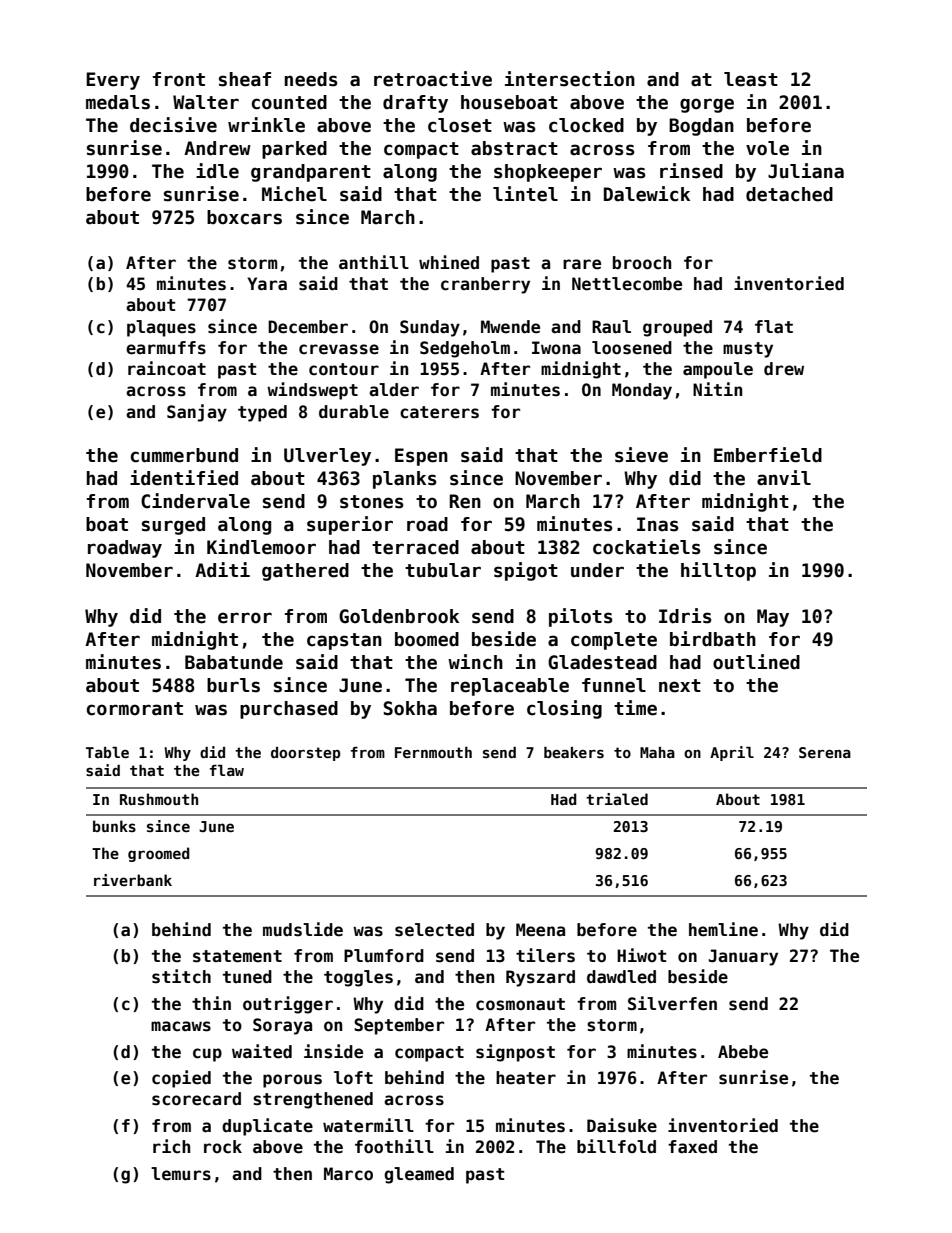 This image has width=952, height=1233. Describe the element at coordinates (348, 1174) in the image. I see `Marco` at that location.
